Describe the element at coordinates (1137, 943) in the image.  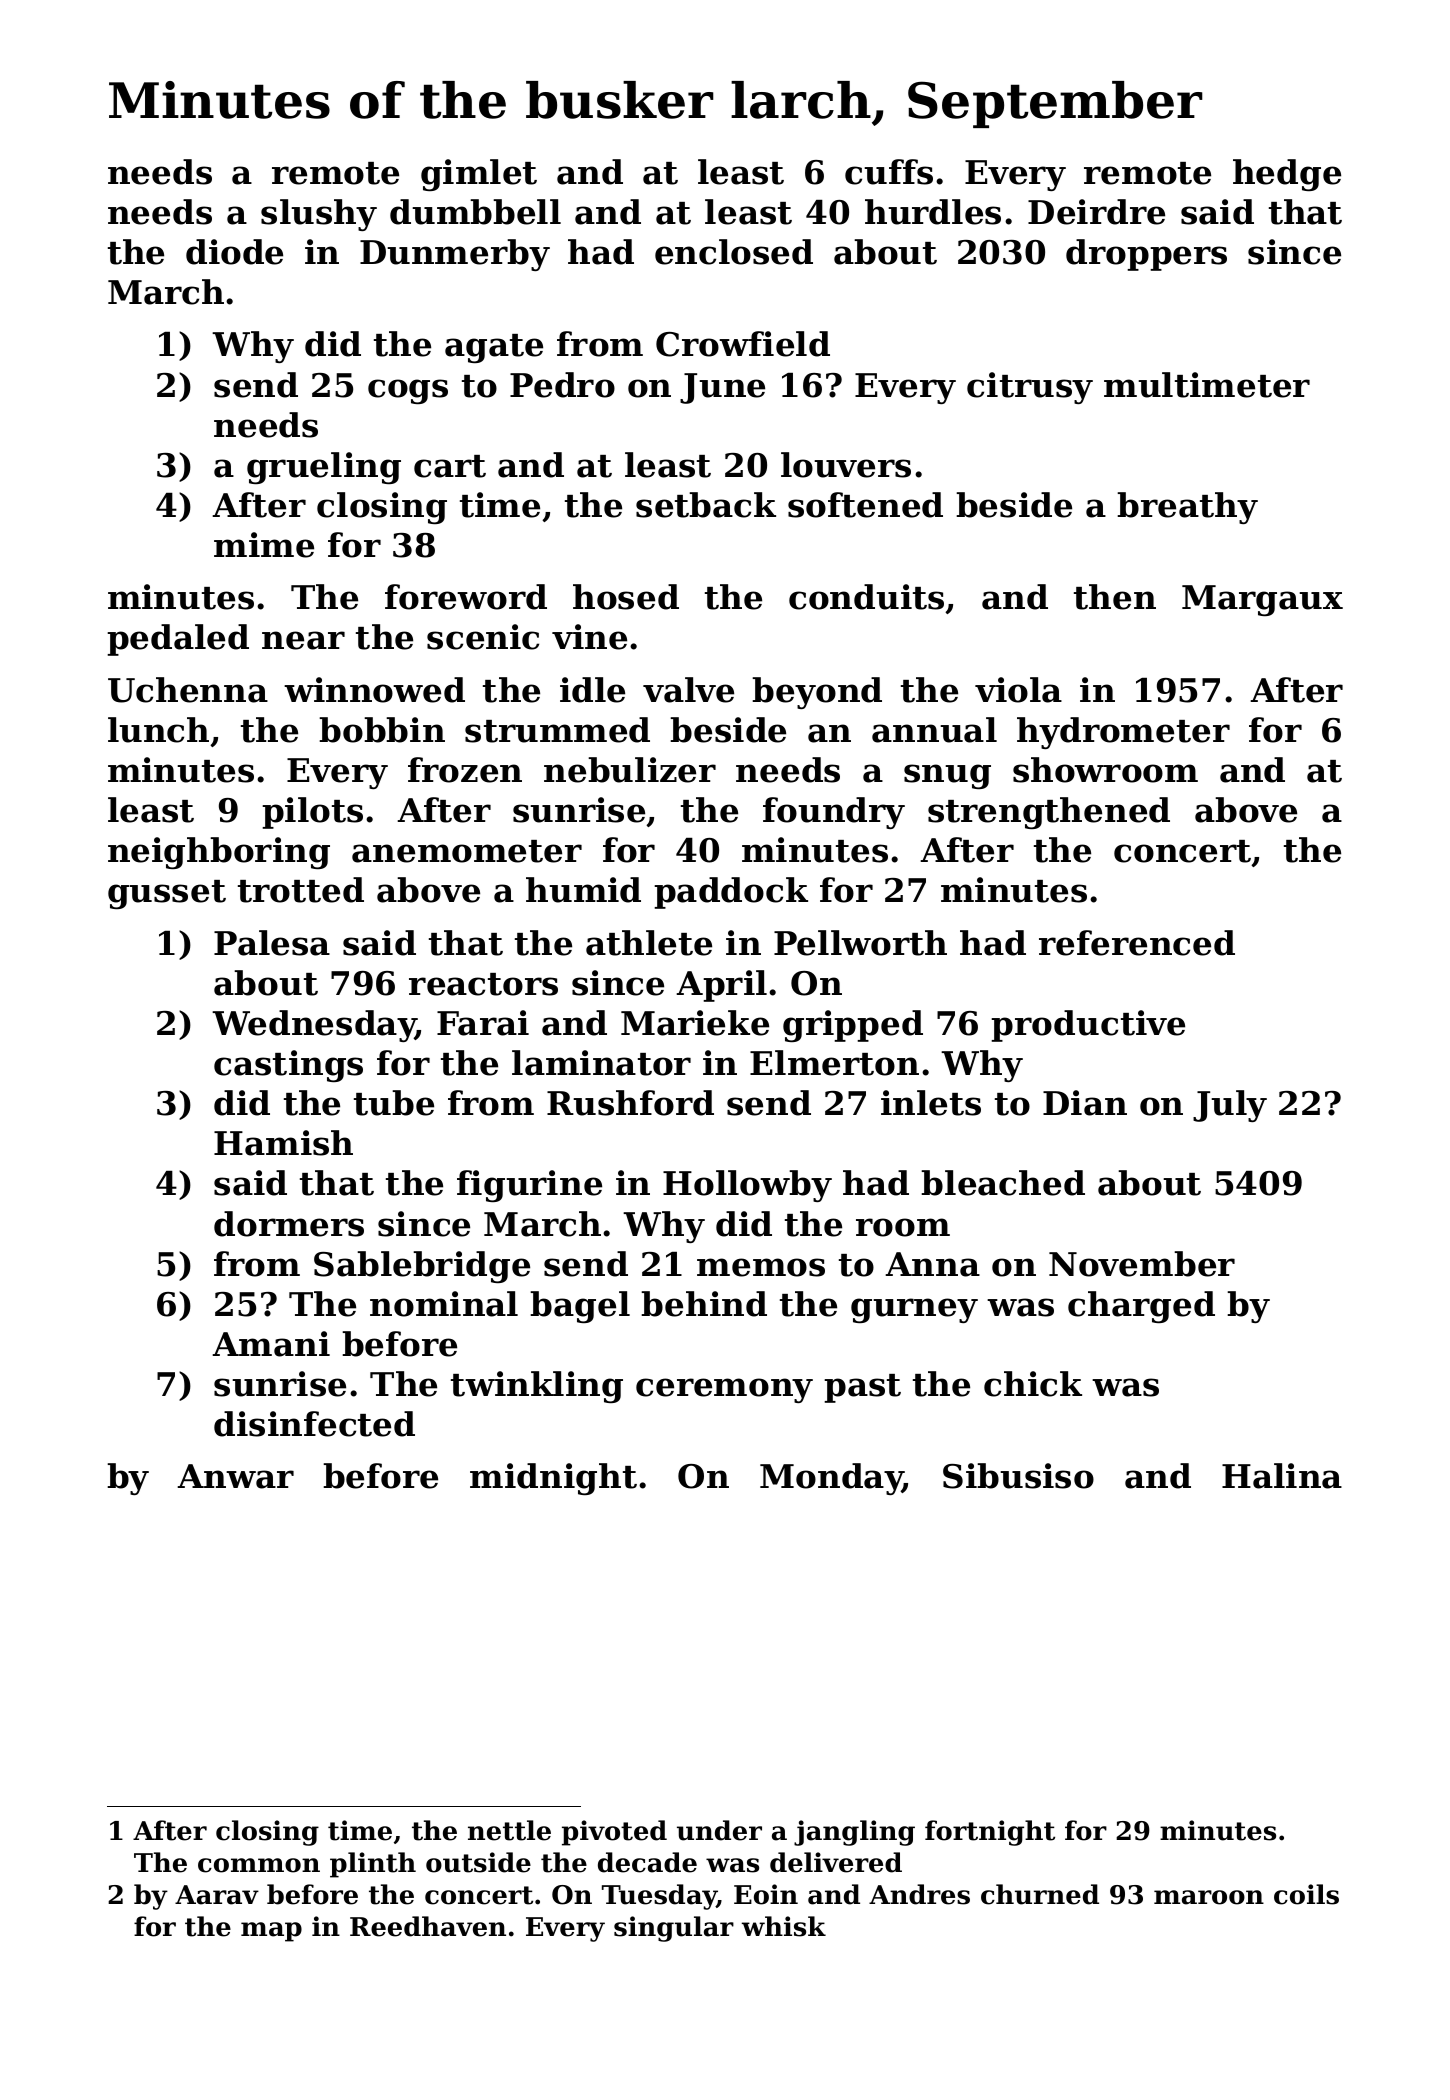
I see `referenced` at that location.
